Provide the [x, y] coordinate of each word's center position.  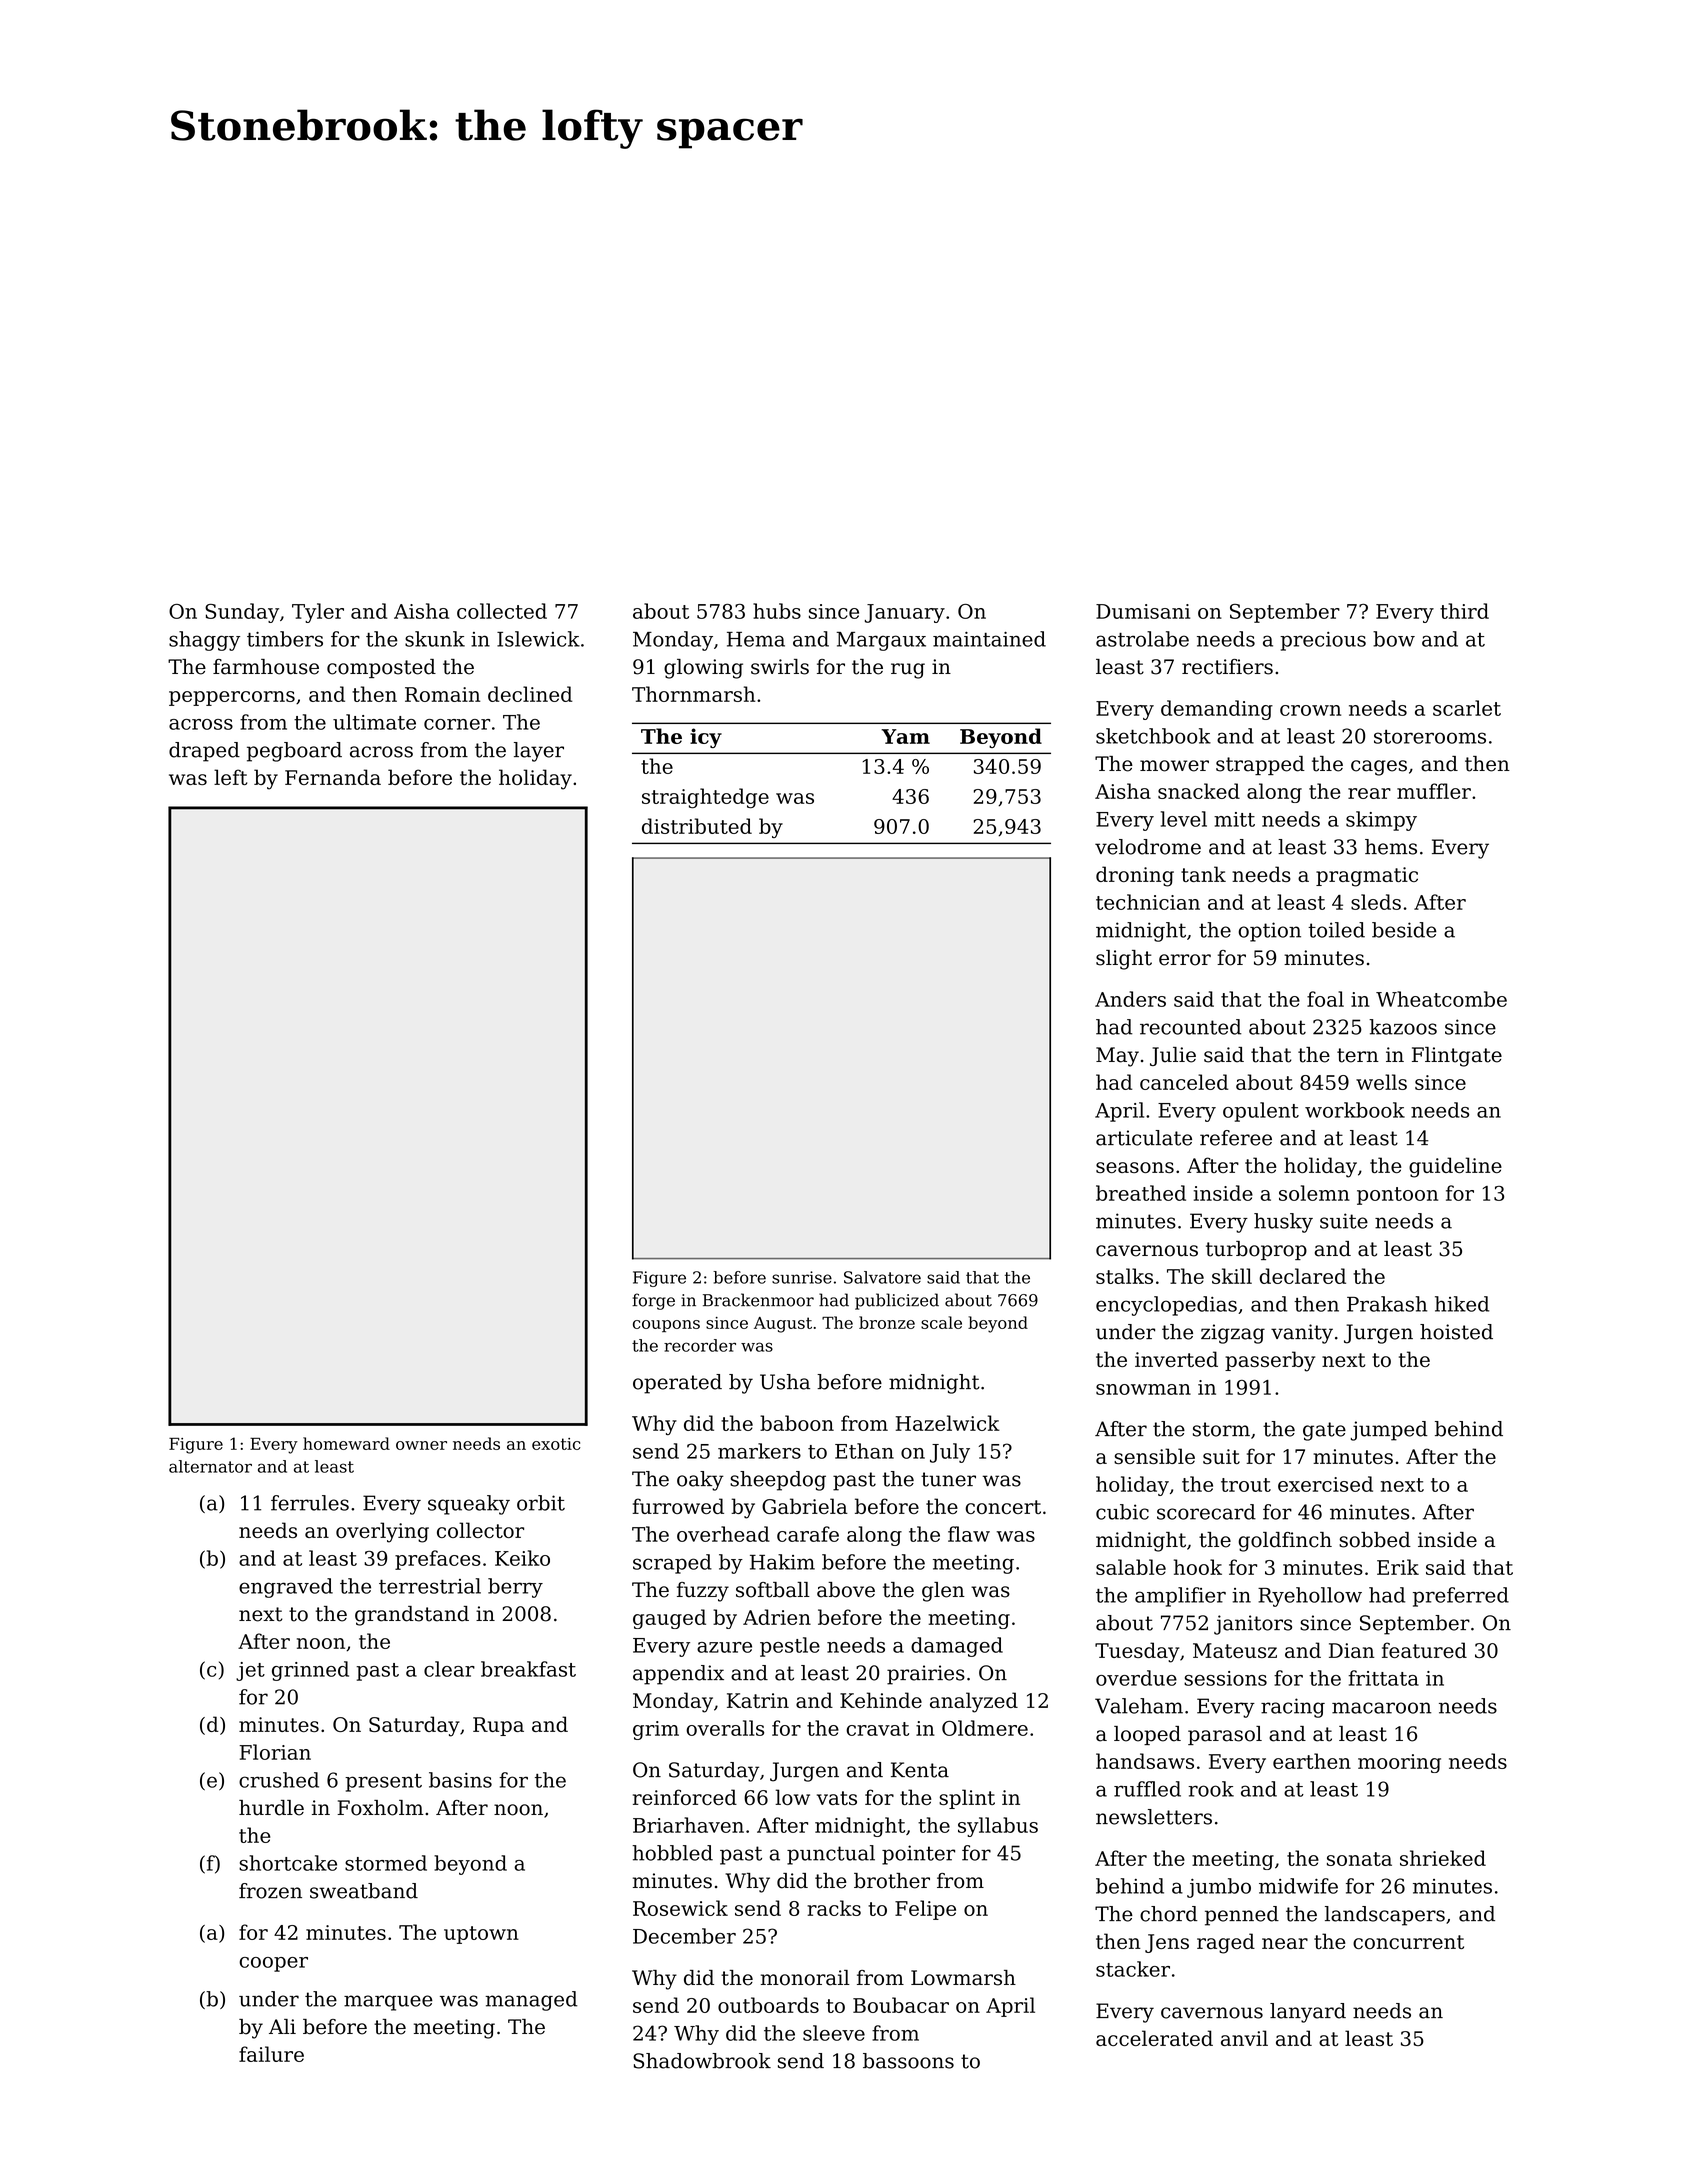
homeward [346, 1443]
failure [271, 2054]
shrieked [1443, 1858]
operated [677, 1384]
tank [1203, 874]
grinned [310, 1671]
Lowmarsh [963, 1978]
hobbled [672, 1853]
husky [1283, 1223]
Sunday [242, 613]
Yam [905, 736]
